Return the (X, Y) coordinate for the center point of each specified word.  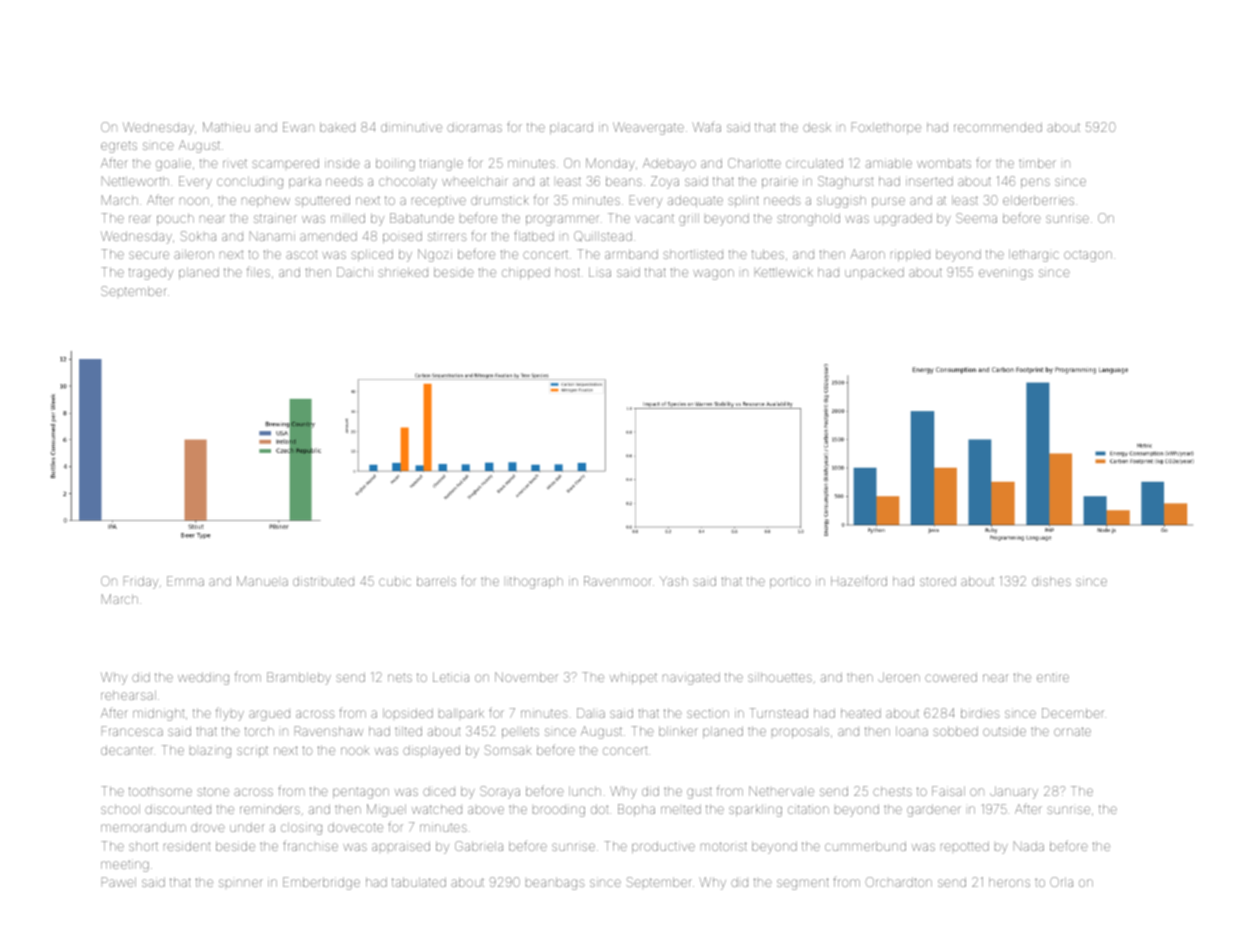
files (258, 271)
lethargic (1034, 255)
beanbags (555, 883)
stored (938, 581)
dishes (1051, 581)
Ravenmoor (618, 581)
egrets (119, 147)
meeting (125, 865)
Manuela (262, 581)
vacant (654, 218)
